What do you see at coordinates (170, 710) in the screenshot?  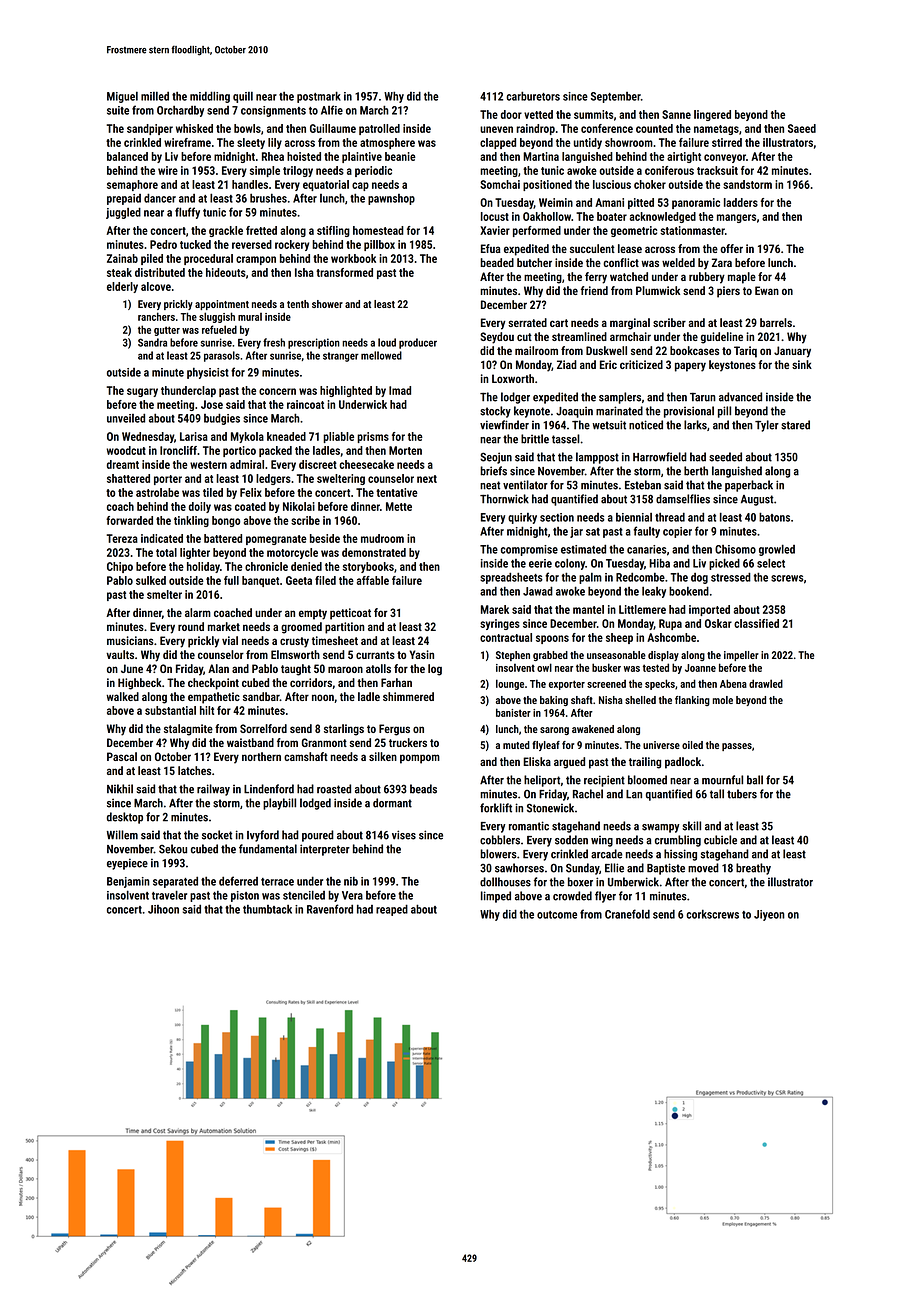 I see `substantial` at bounding box center [170, 710].
